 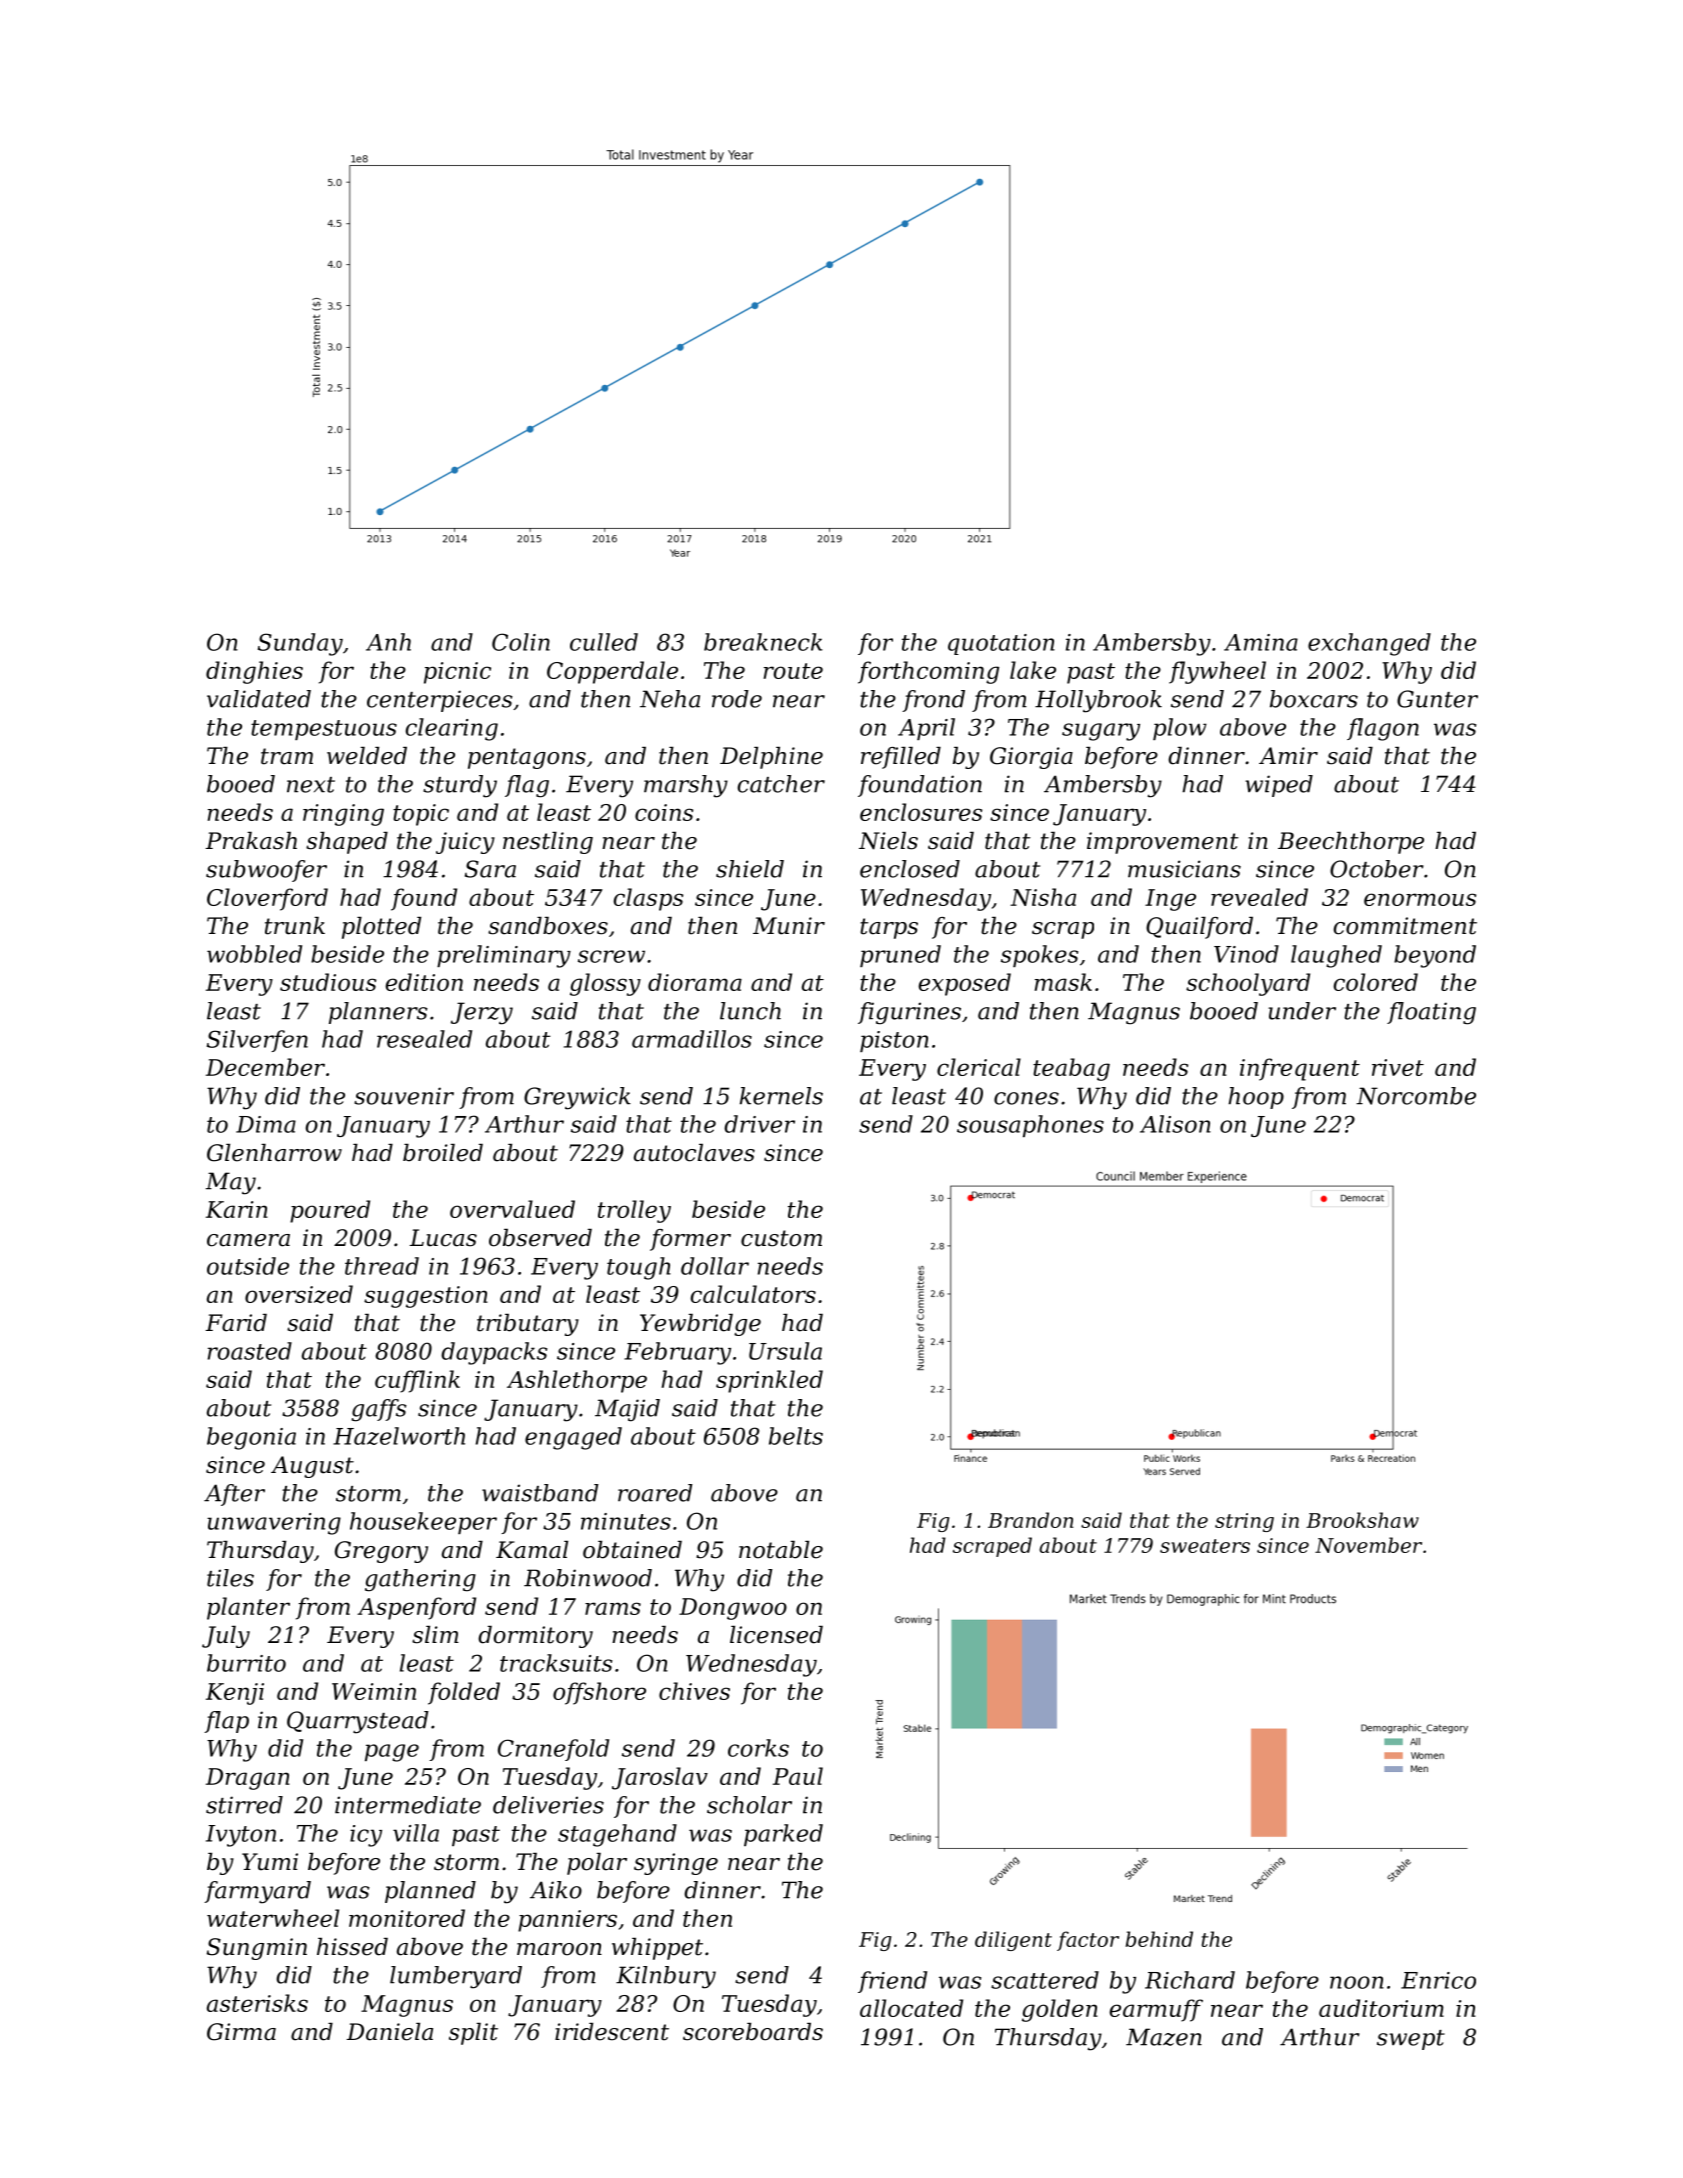 I want to click on Kamal, so click(x=532, y=1550).
